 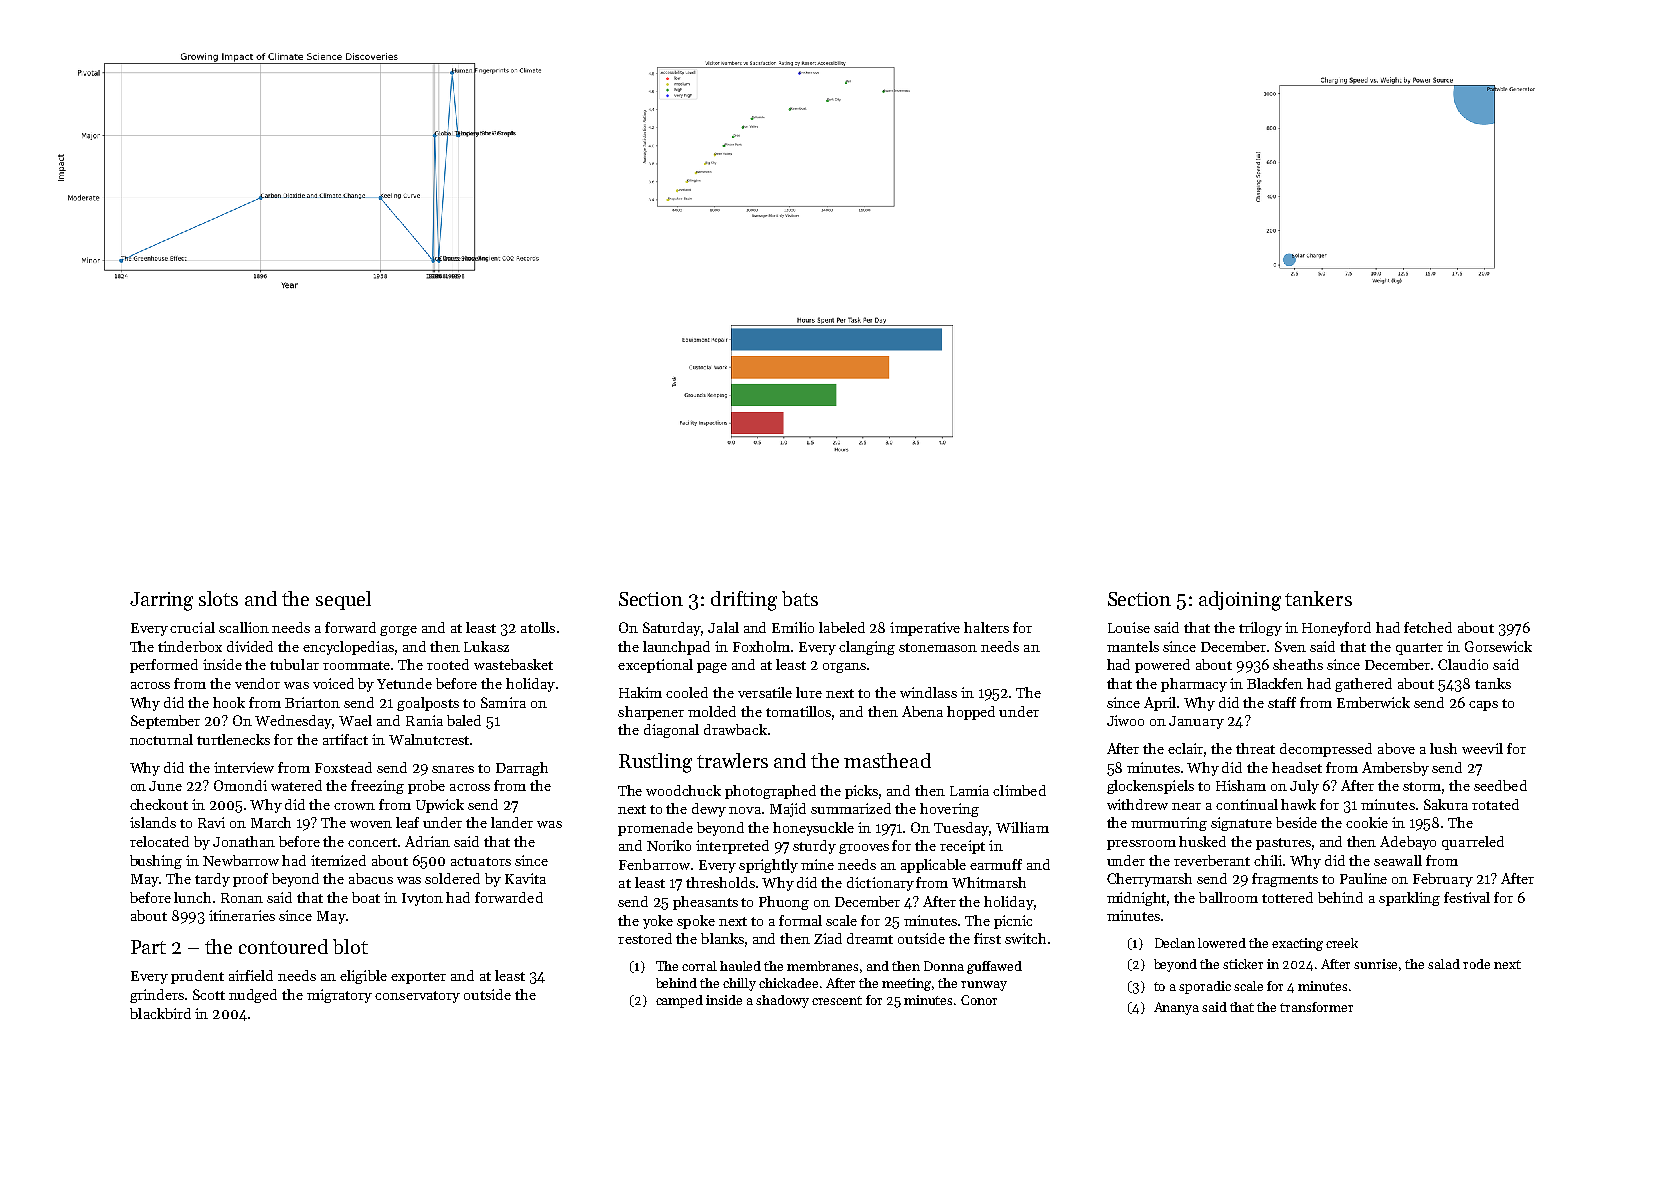 What do you see at coordinates (1316, 1007) in the screenshot?
I see `transformer` at bounding box center [1316, 1007].
